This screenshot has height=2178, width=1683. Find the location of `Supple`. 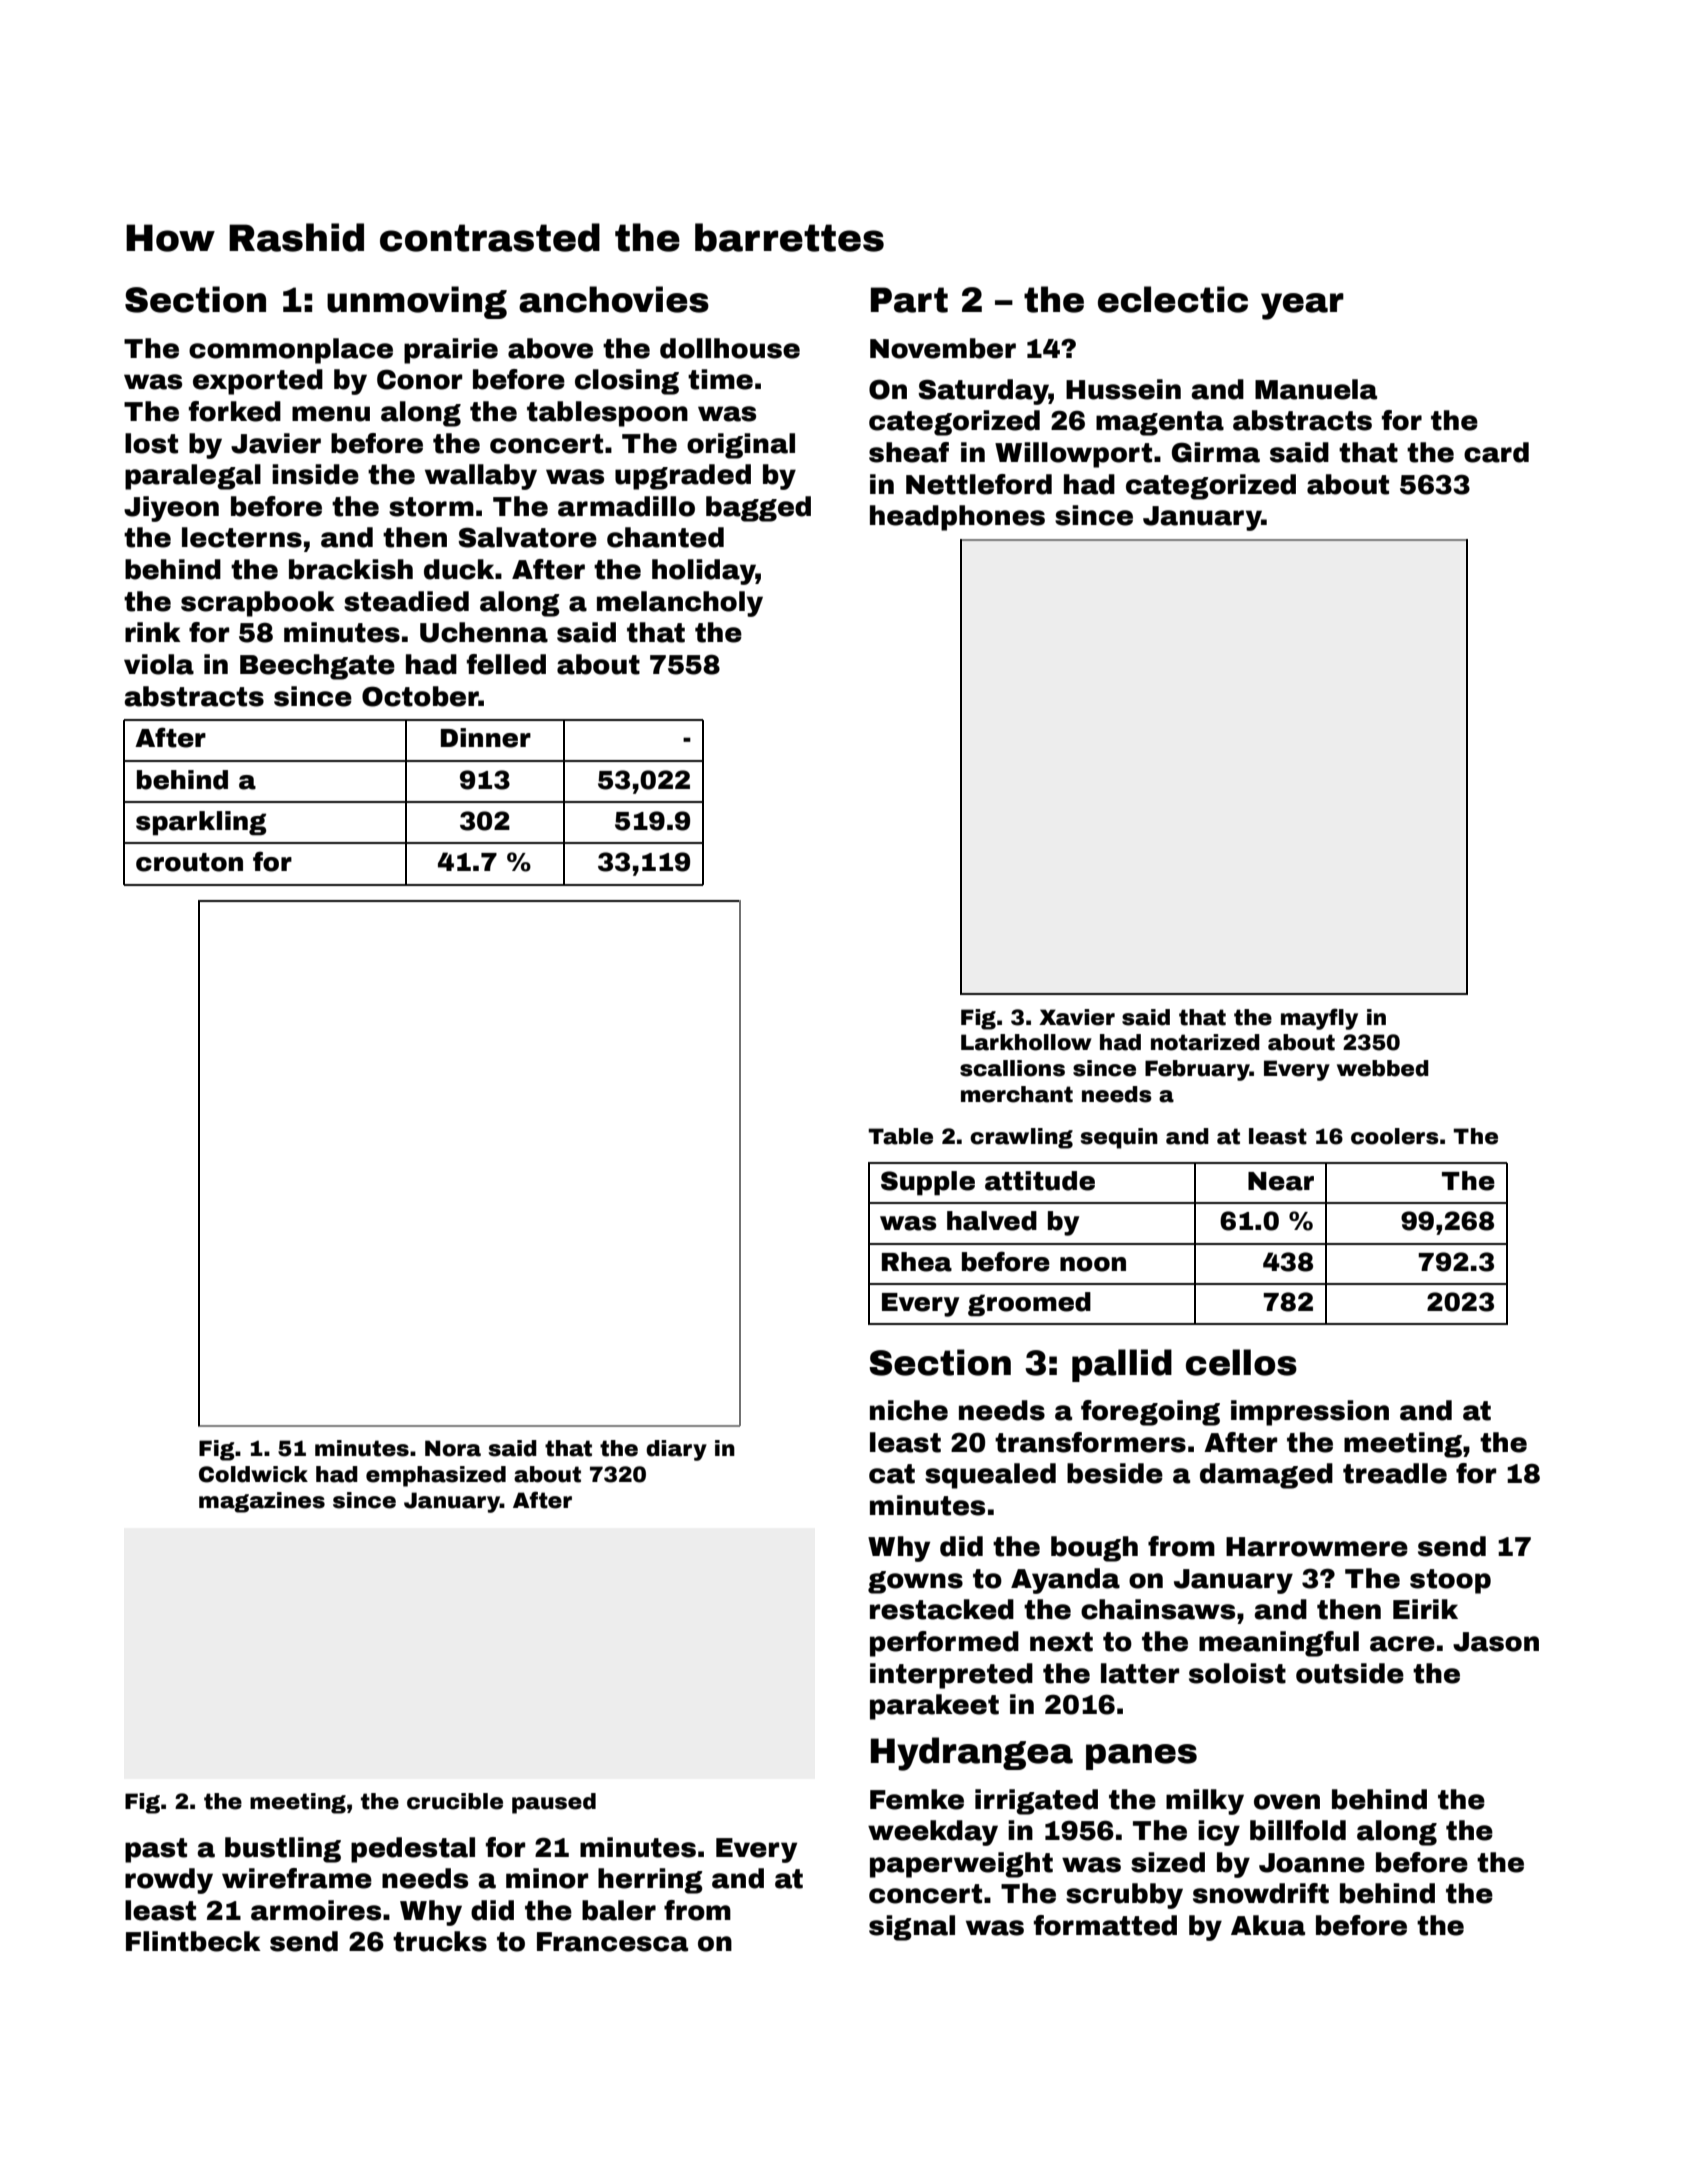

Supple is located at coordinates (928, 1183).
